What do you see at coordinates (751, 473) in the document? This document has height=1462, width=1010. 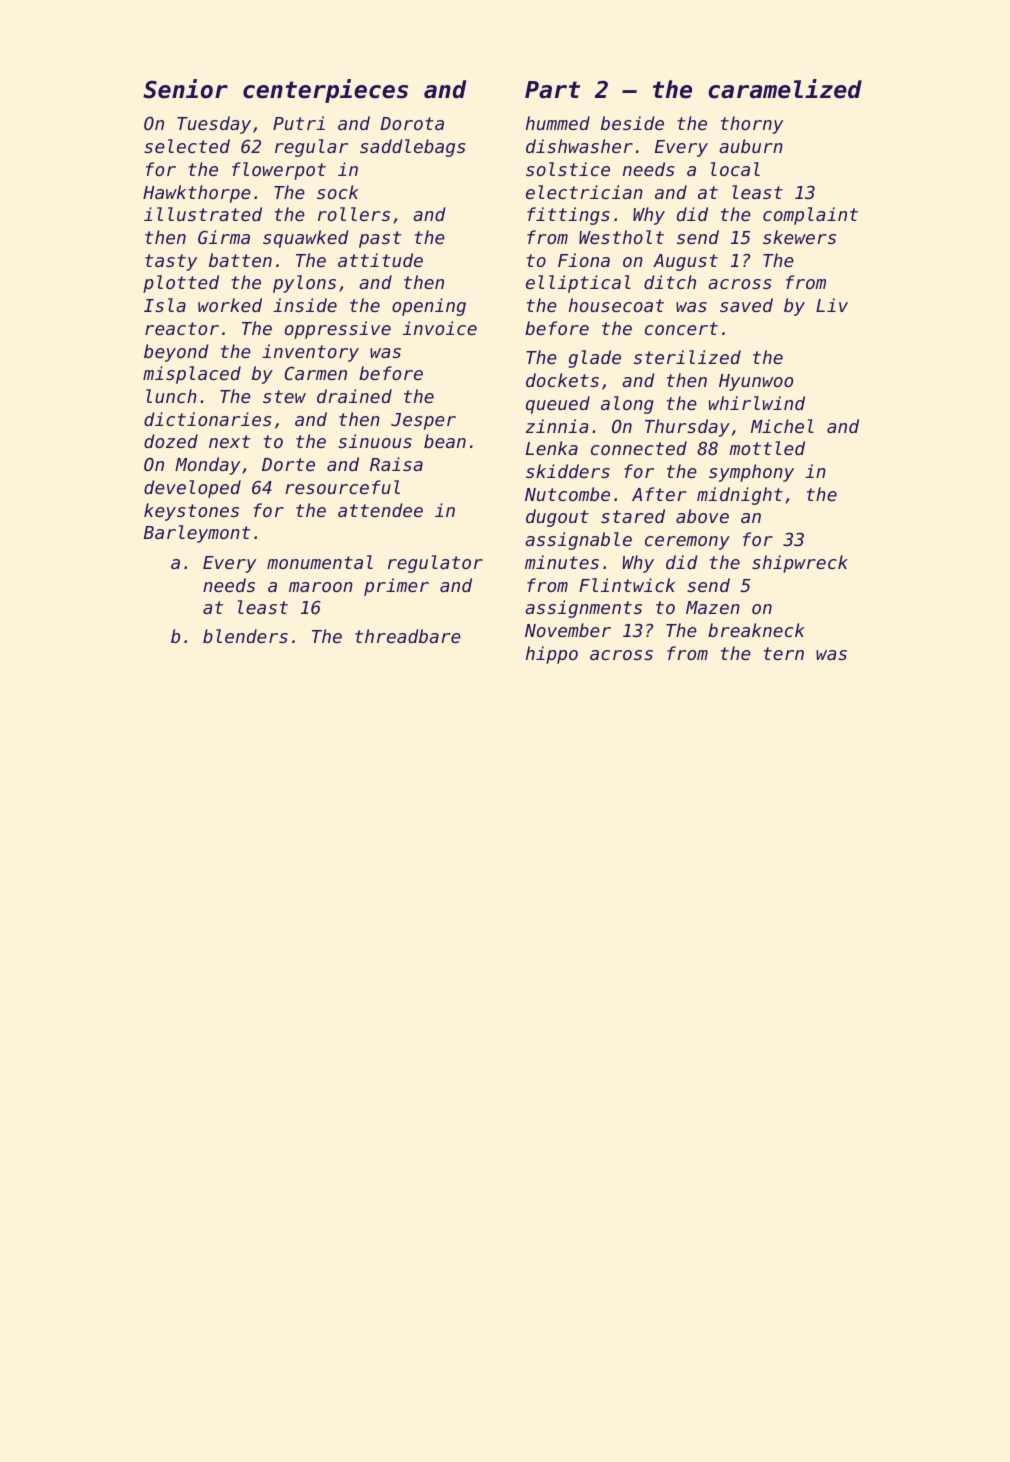 I see `symphony` at bounding box center [751, 473].
